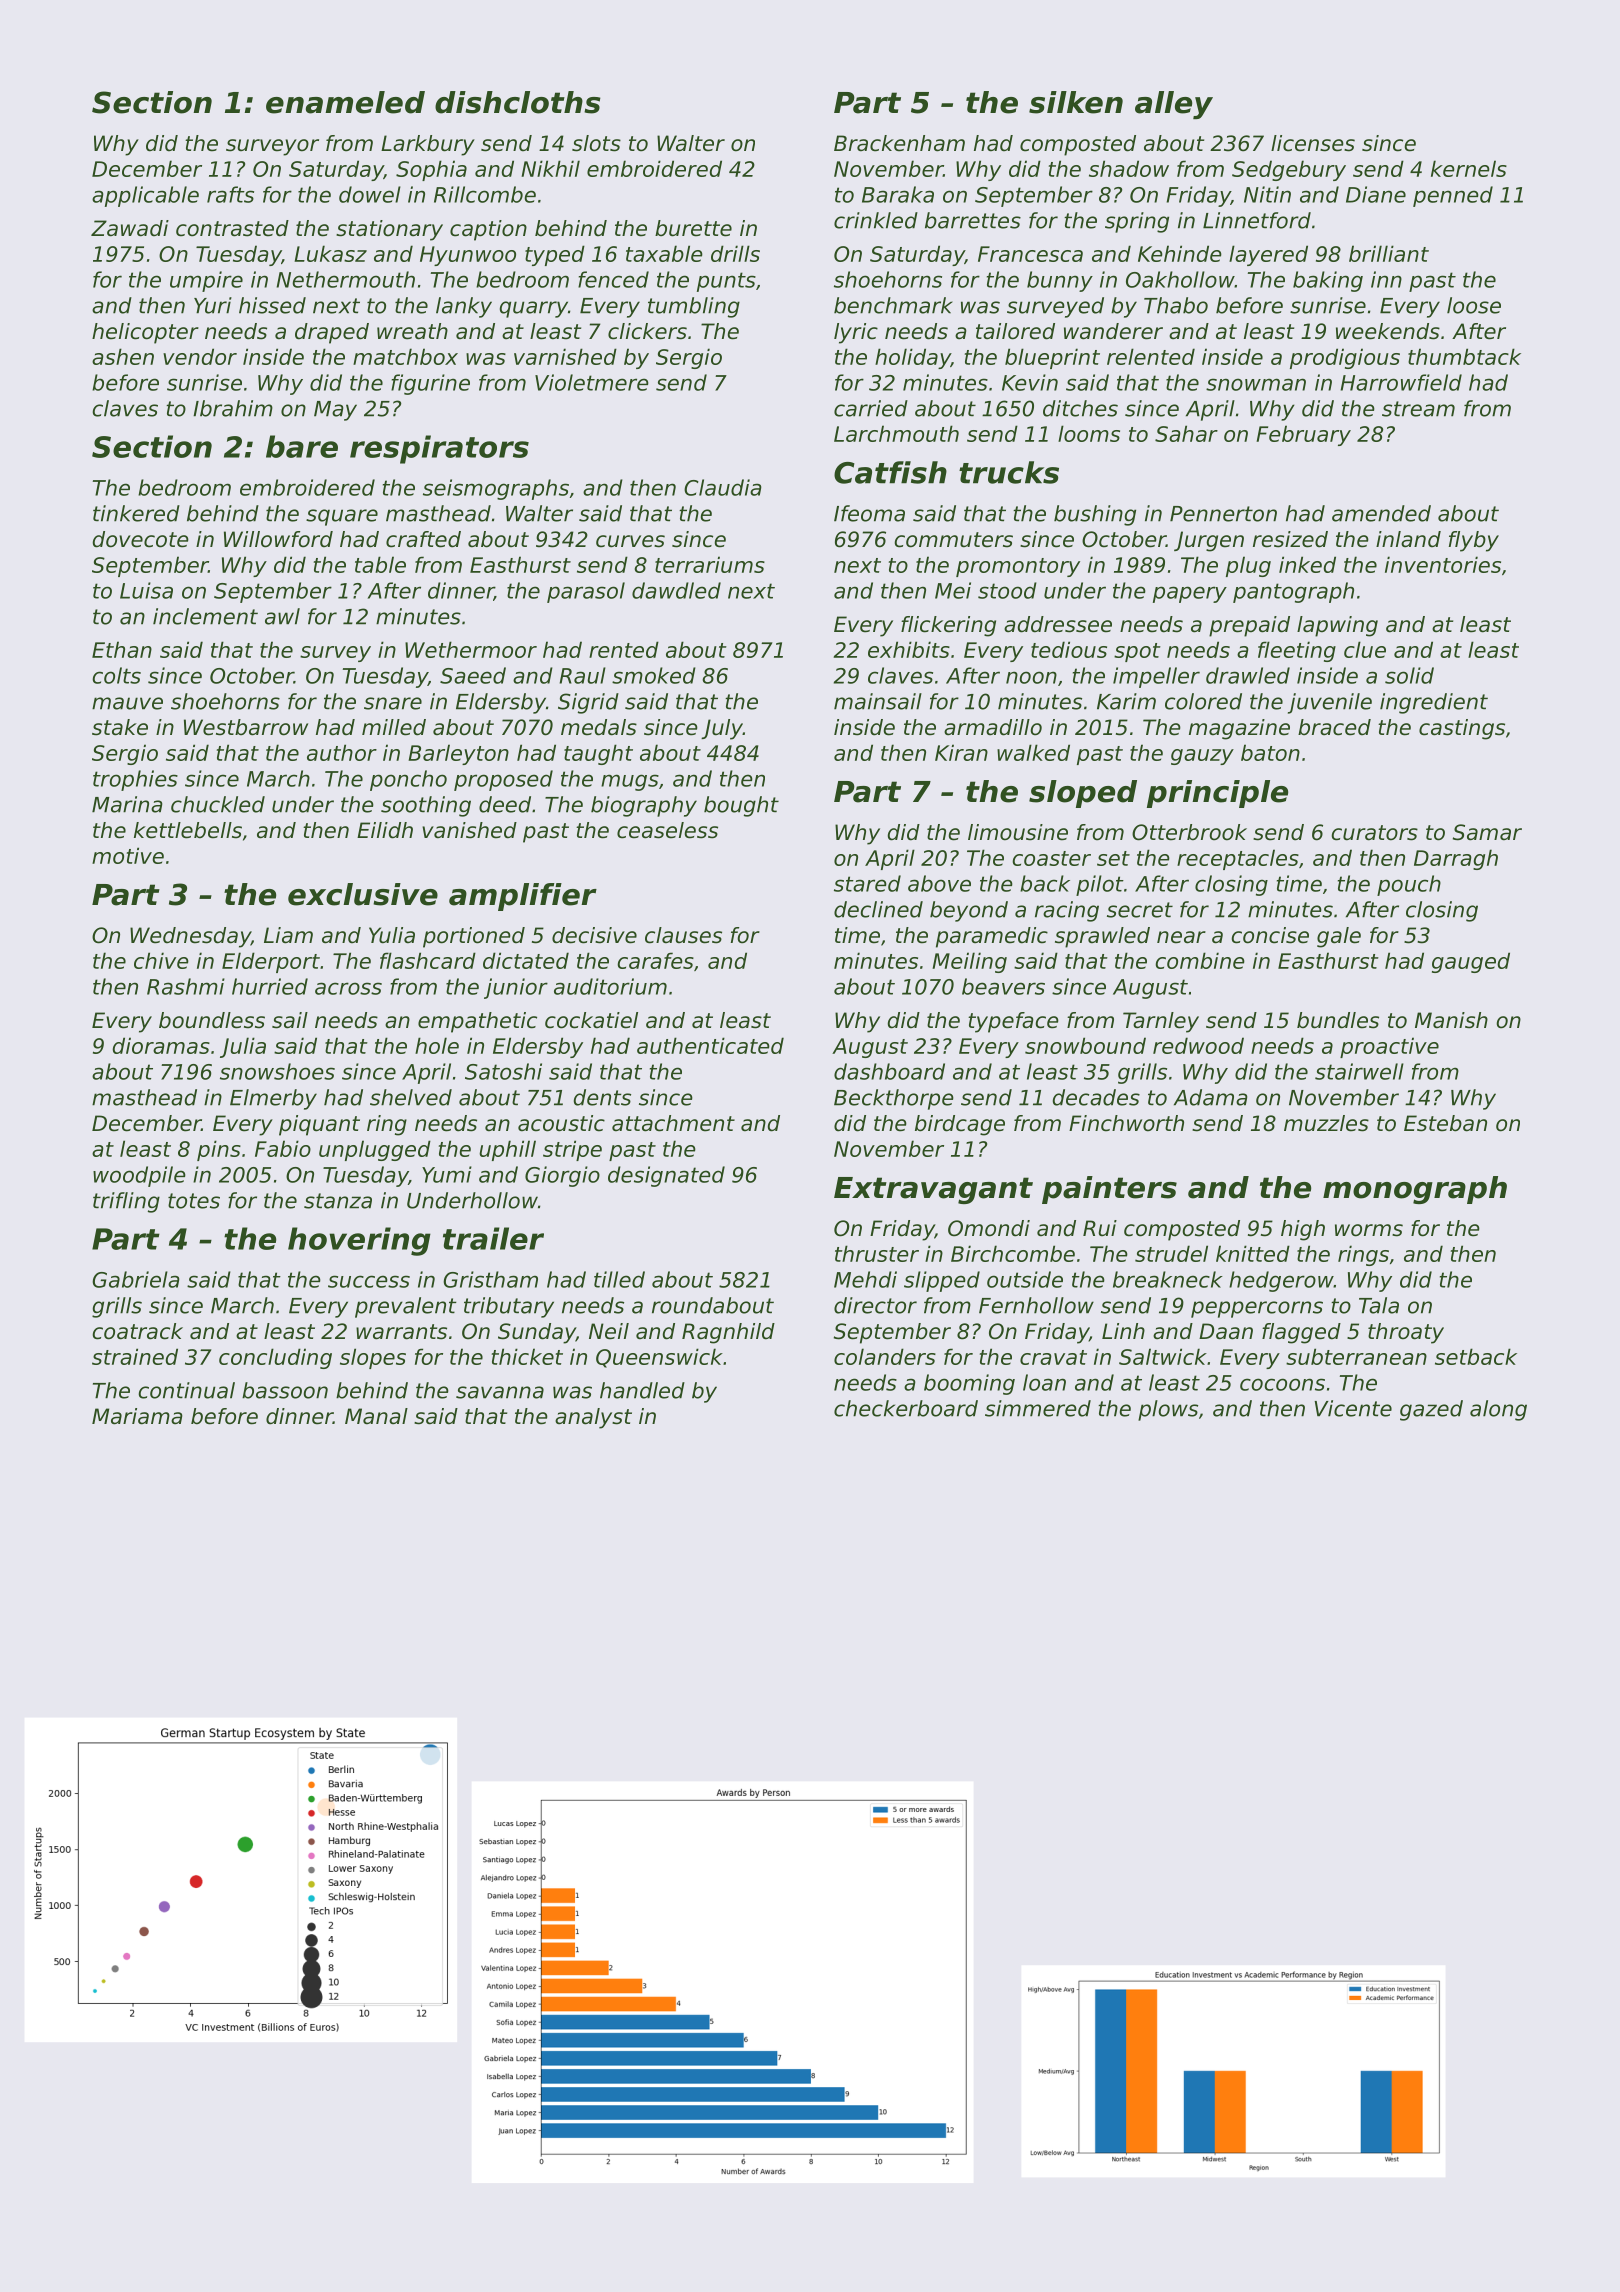 The height and width of the screenshot is (2292, 1620). Describe the element at coordinates (906, 1408) in the screenshot. I see `checkerboard` at that location.
